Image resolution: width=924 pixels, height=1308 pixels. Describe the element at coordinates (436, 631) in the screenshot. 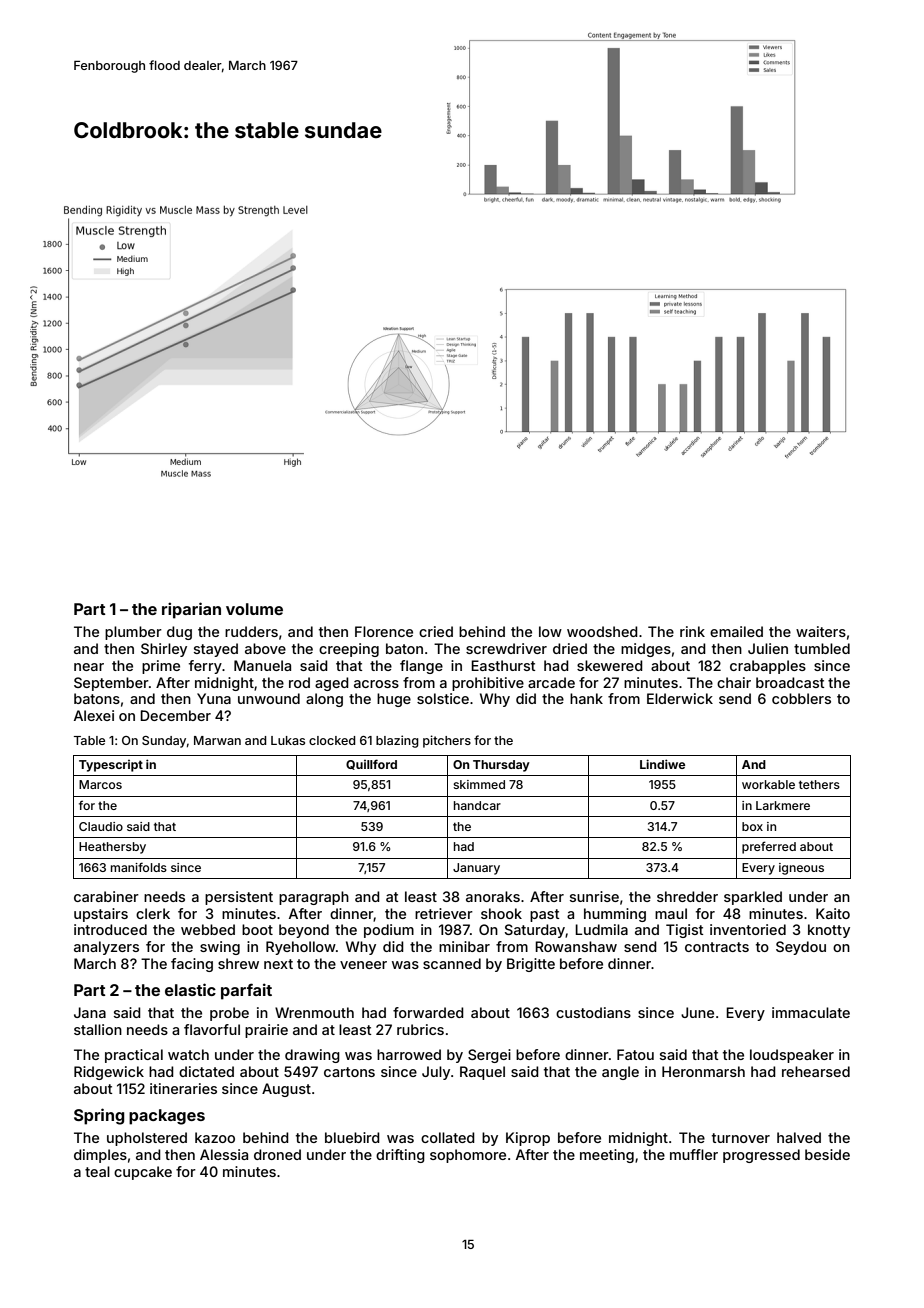

I see `cried` at that location.
